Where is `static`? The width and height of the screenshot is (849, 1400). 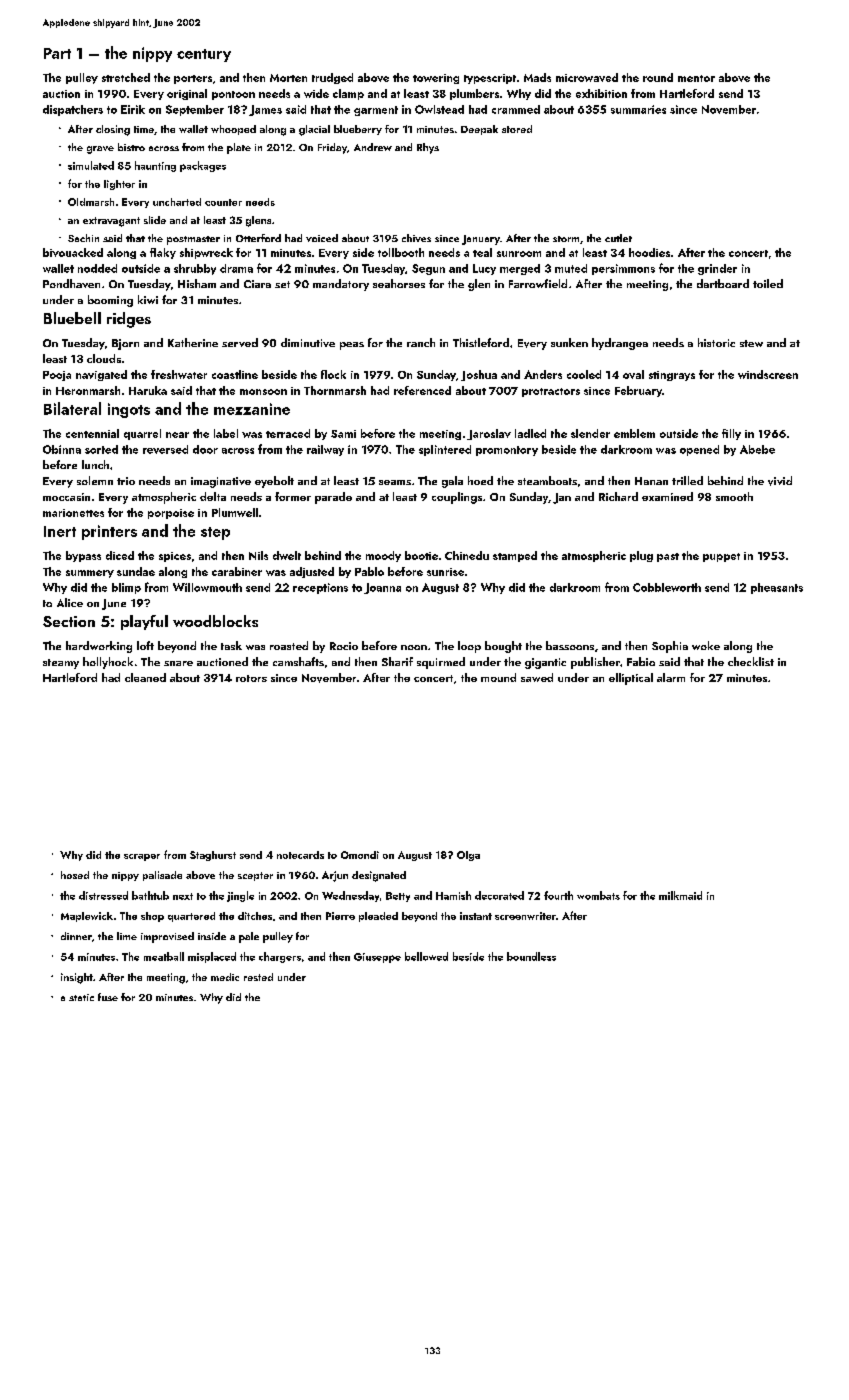 static is located at coordinates (81, 997).
